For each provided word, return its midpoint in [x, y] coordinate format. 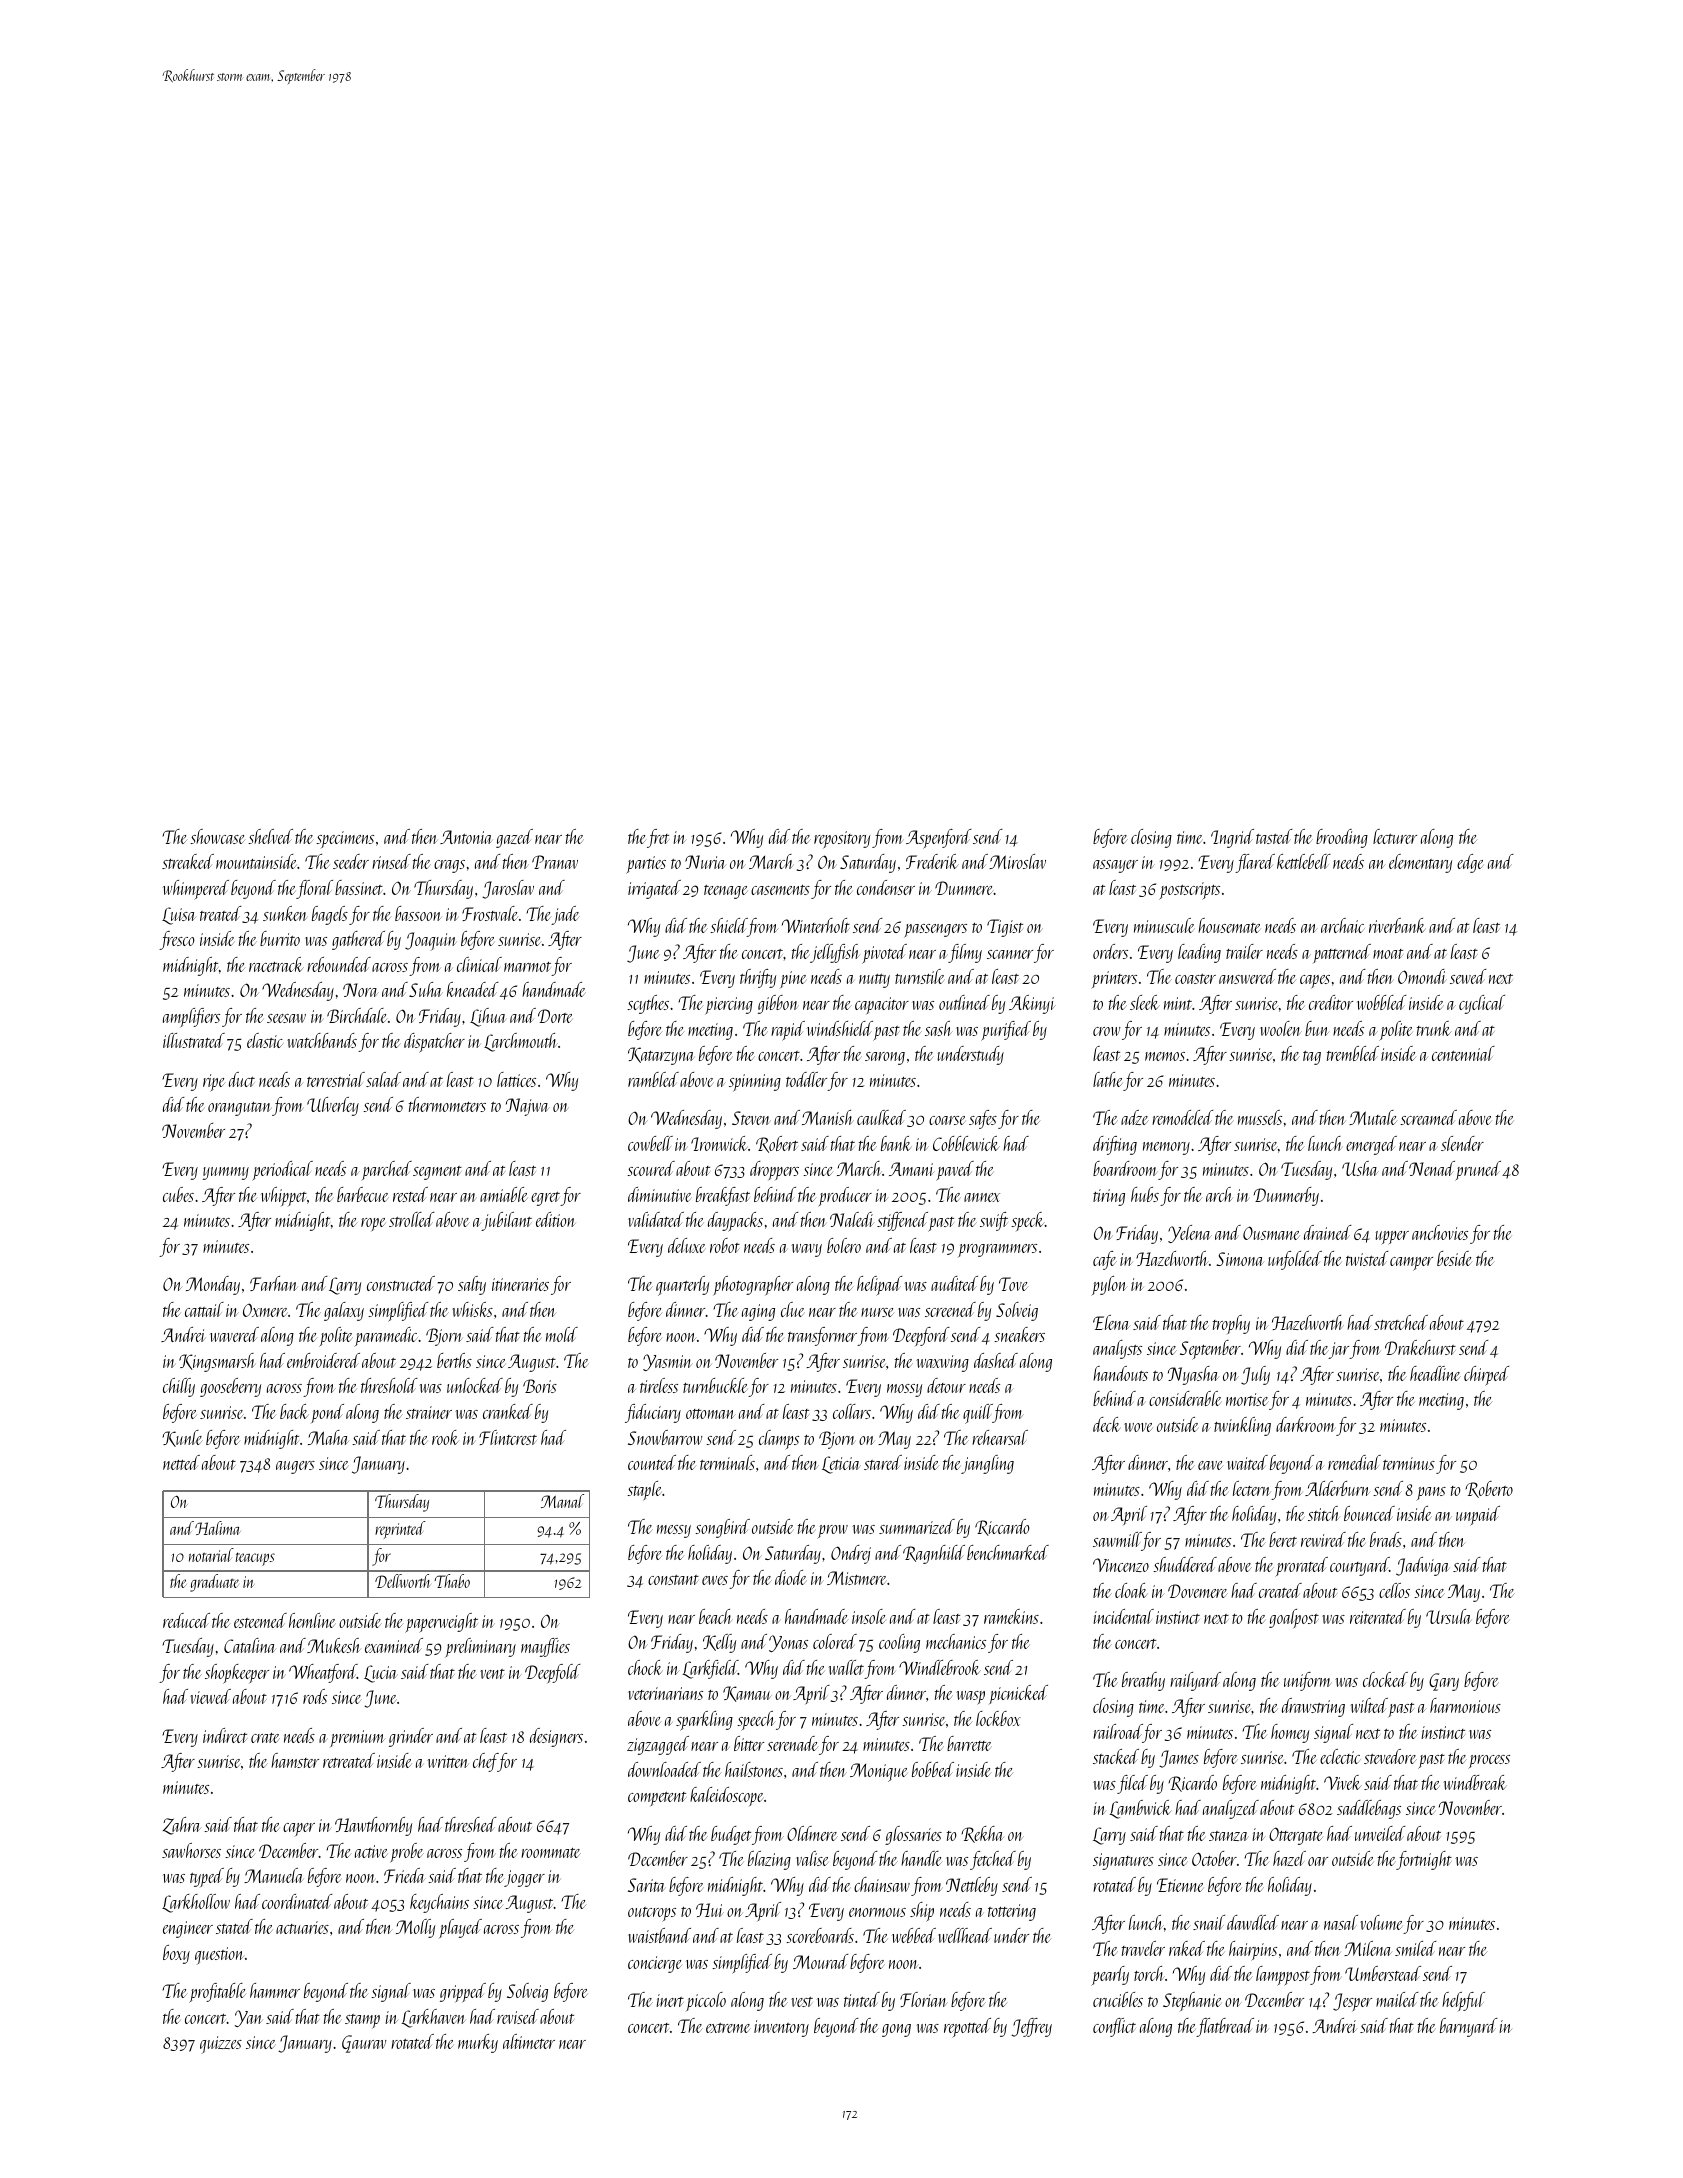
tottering [1012, 1912]
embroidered [323, 1360]
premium [357, 1738]
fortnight [1424, 1860]
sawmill [1117, 1539]
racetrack [276, 964]
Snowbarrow [665, 1437]
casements [780, 890]
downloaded [664, 1769]
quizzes [221, 2045]
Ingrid [1232, 838]
